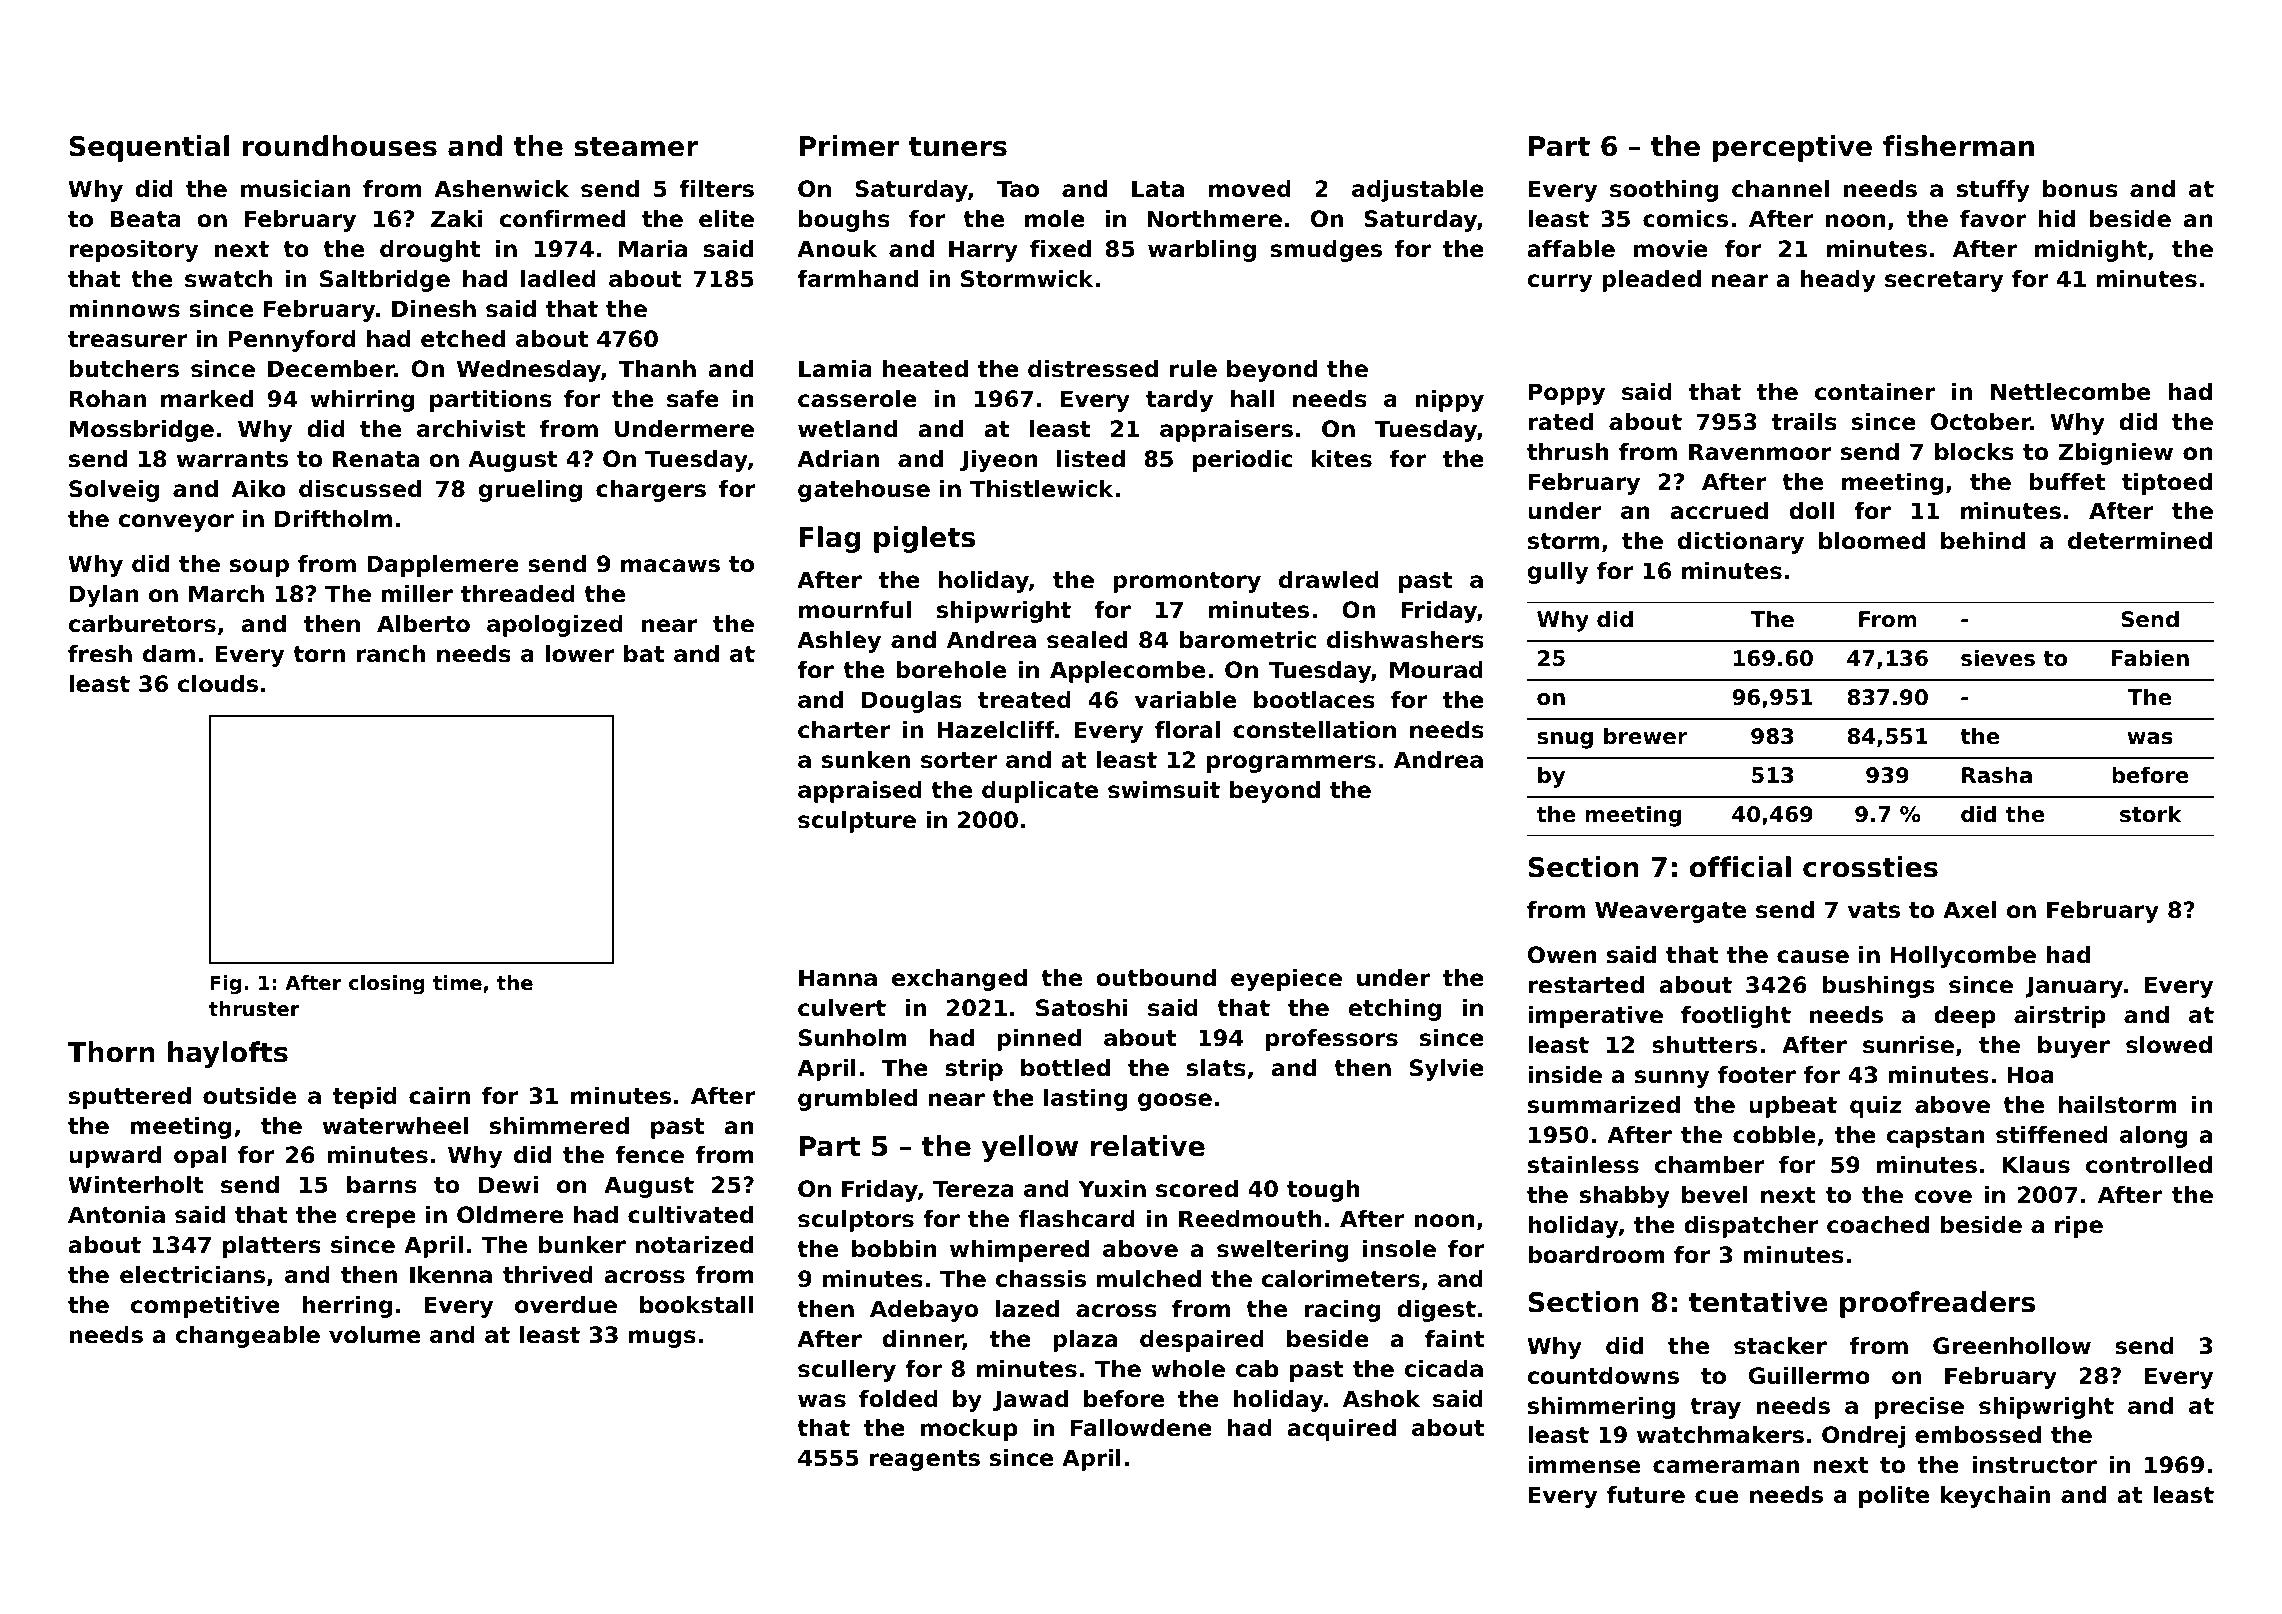 This image has width=2282, height=1614. Describe the element at coordinates (1870, 867) in the image. I see `crossties` at that location.
